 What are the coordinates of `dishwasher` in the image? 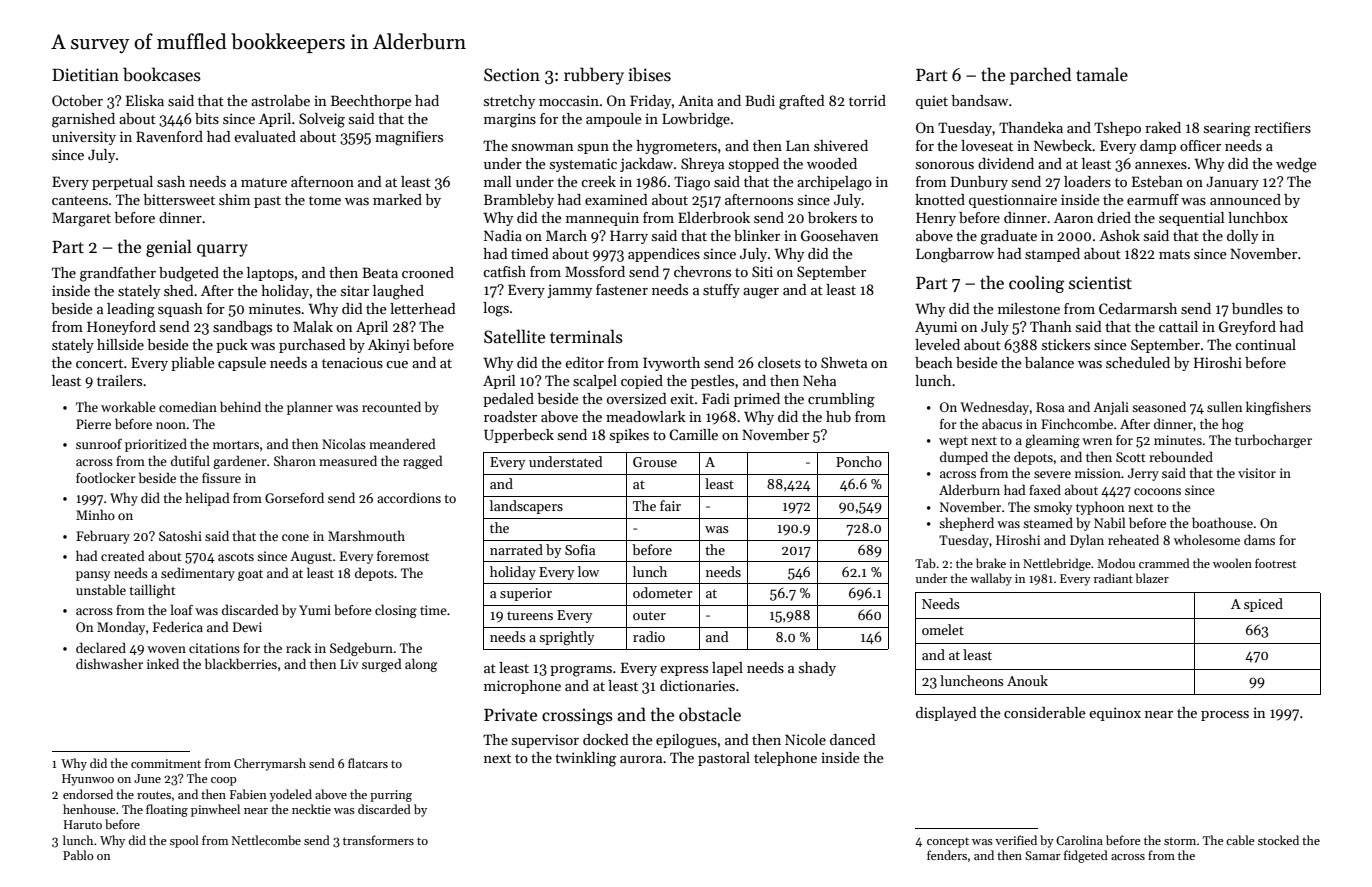 It's located at (109, 663).
